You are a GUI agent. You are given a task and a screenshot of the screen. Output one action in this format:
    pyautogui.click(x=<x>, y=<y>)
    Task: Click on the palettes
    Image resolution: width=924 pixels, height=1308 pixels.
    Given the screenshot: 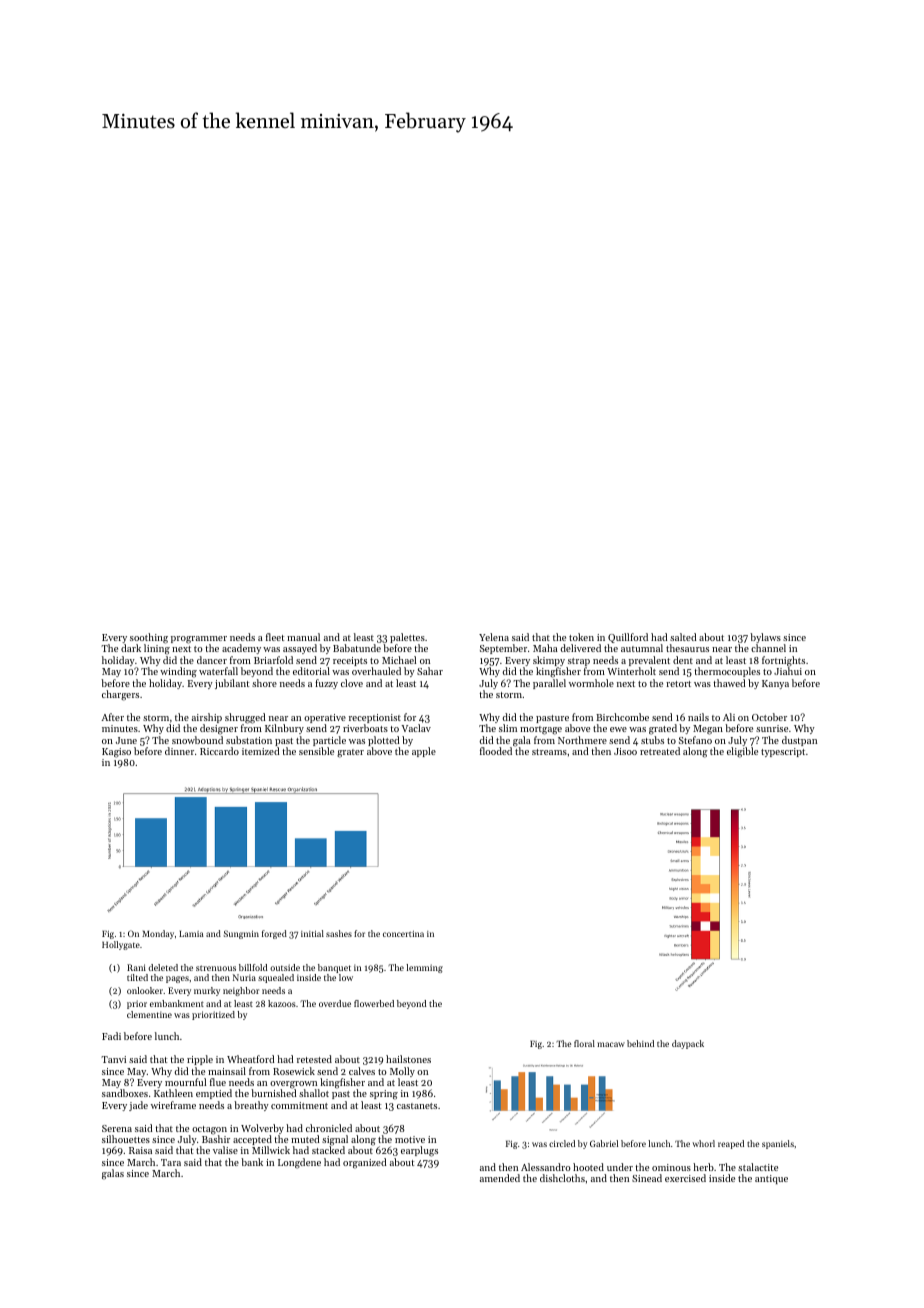 What is the action you would take?
    pyautogui.click(x=407, y=638)
